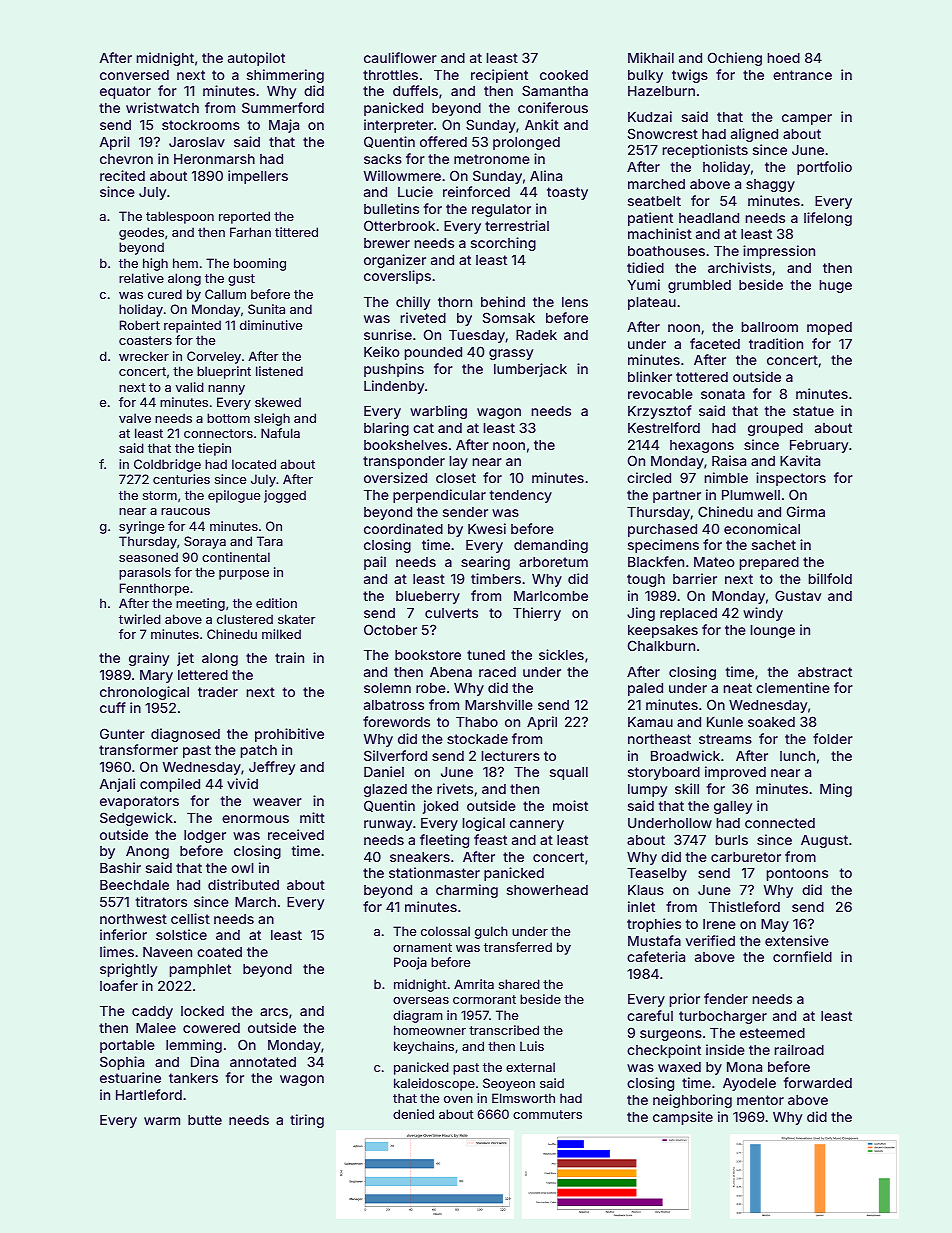 The image size is (952, 1233). Describe the element at coordinates (218, 433) in the screenshot. I see `connectors` at that location.
